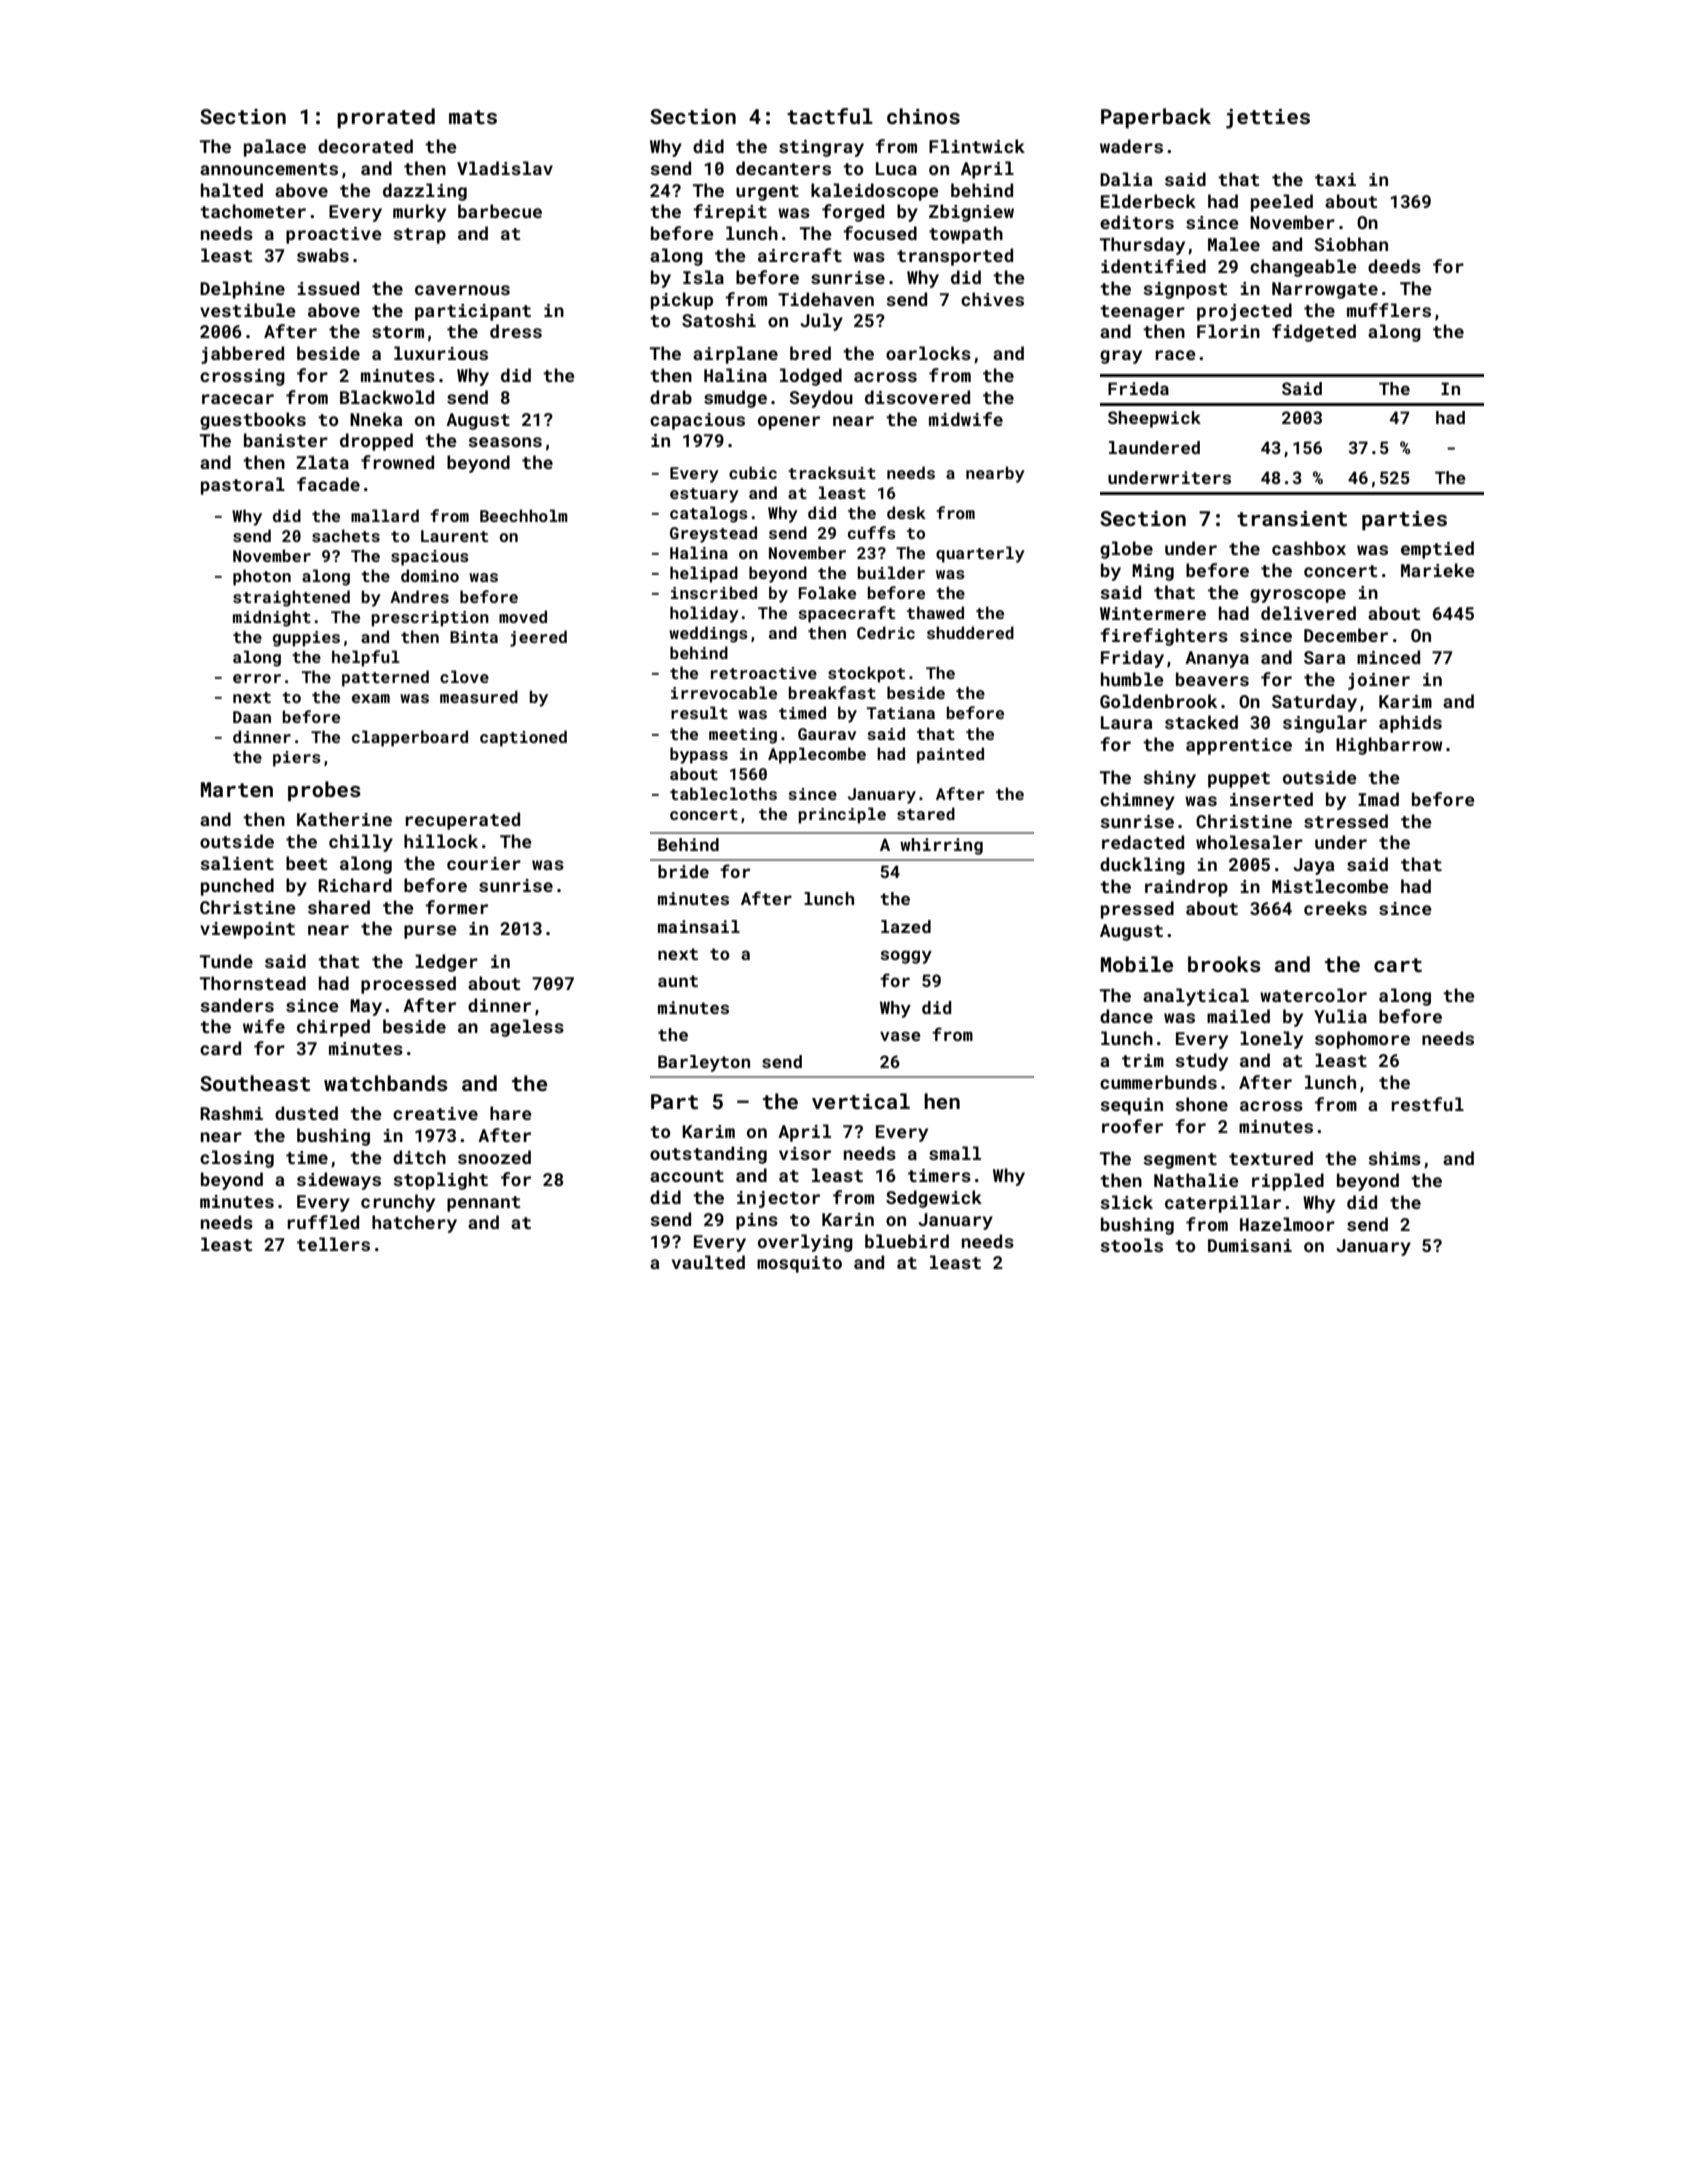 Image resolution: width=1683 pixels, height=2178 pixels. I want to click on guestbooks, so click(253, 421).
